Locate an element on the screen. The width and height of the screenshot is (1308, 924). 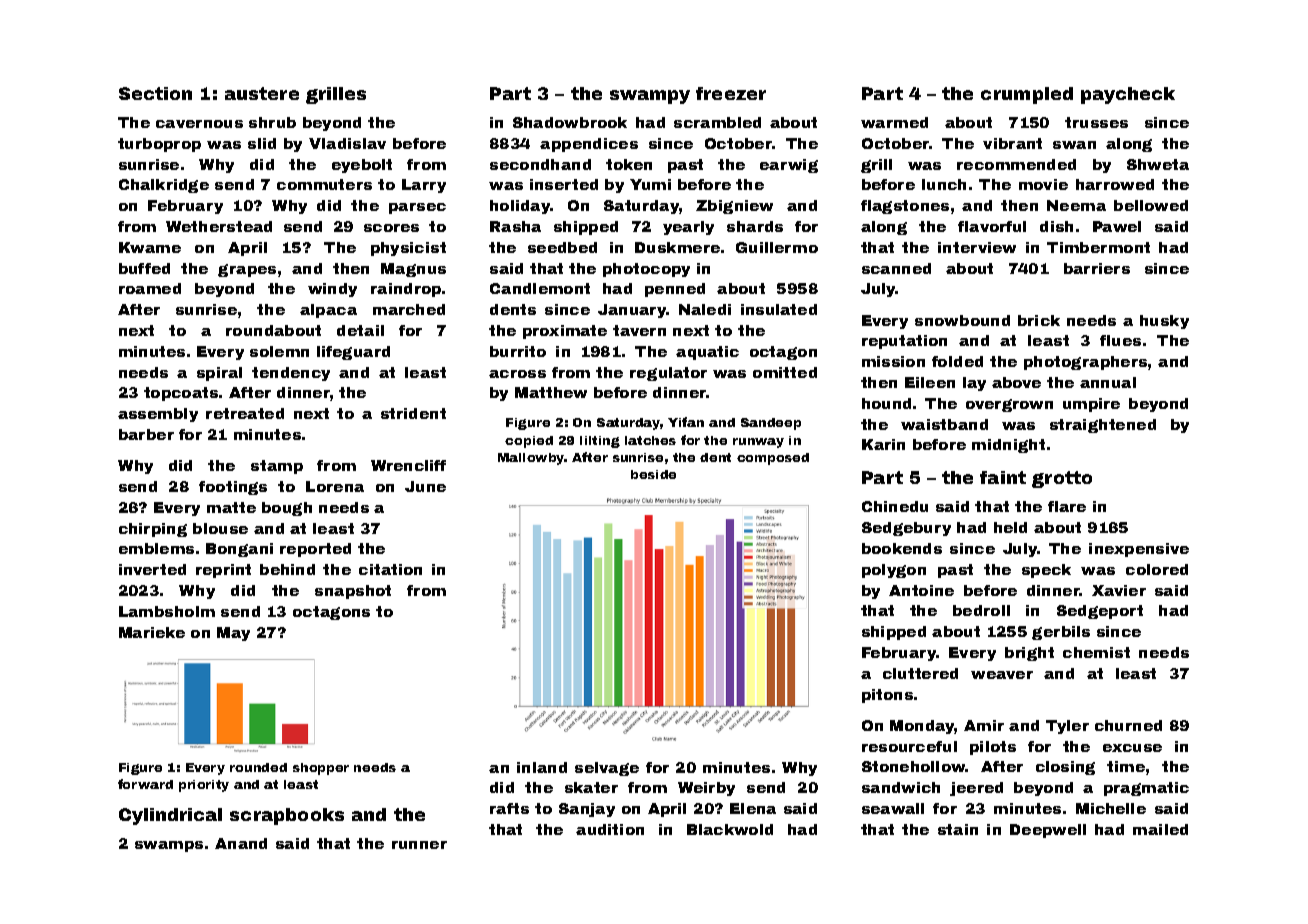
flavorful is located at coordinates (992, 226).
